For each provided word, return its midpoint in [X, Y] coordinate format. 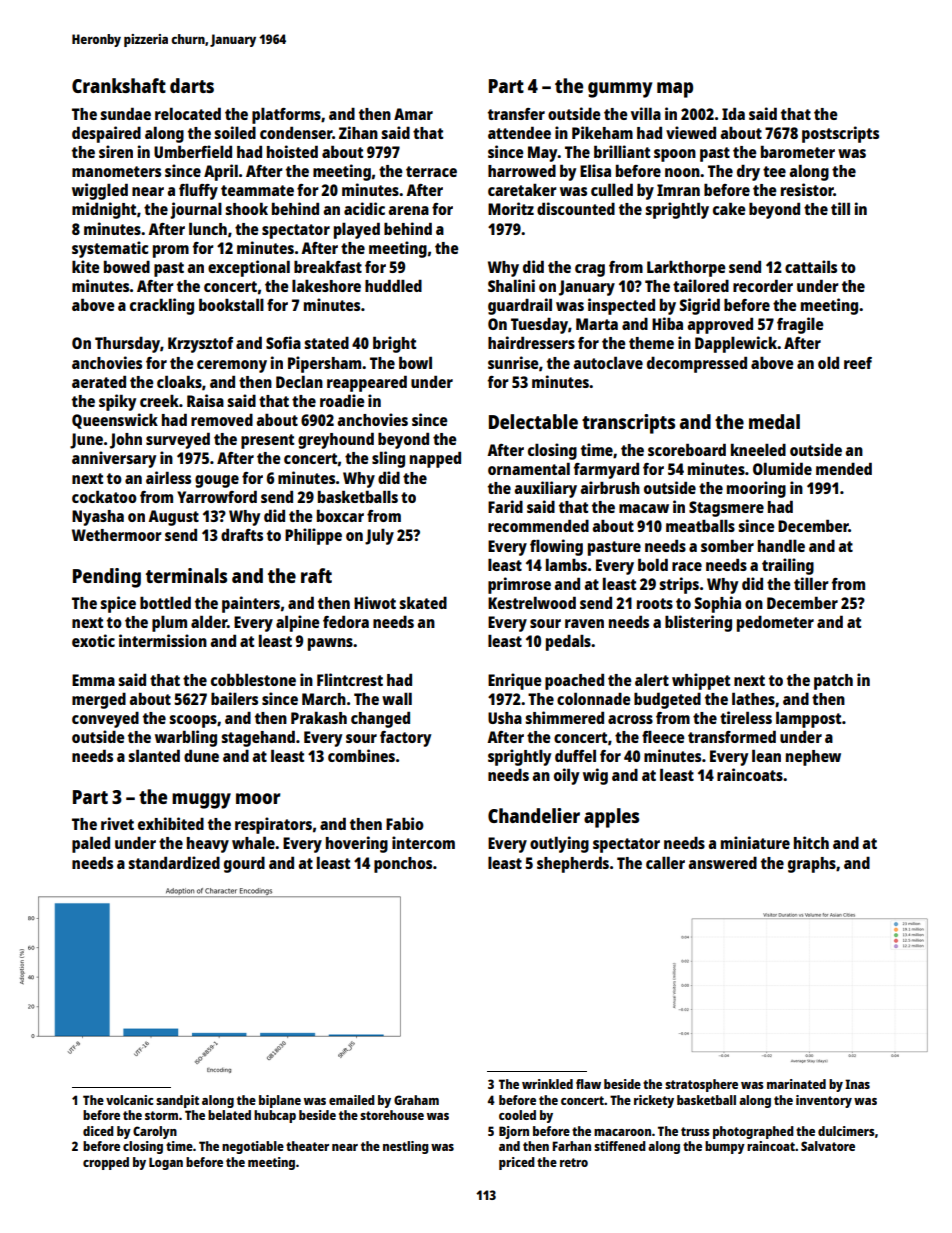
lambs [566, 564]
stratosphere [701, 1085]
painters [251, 604]
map [675, 90]
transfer [516, 114]
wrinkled [547, 1084]
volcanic [130, 1100]
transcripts [628, 424]
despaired [106, 134]
